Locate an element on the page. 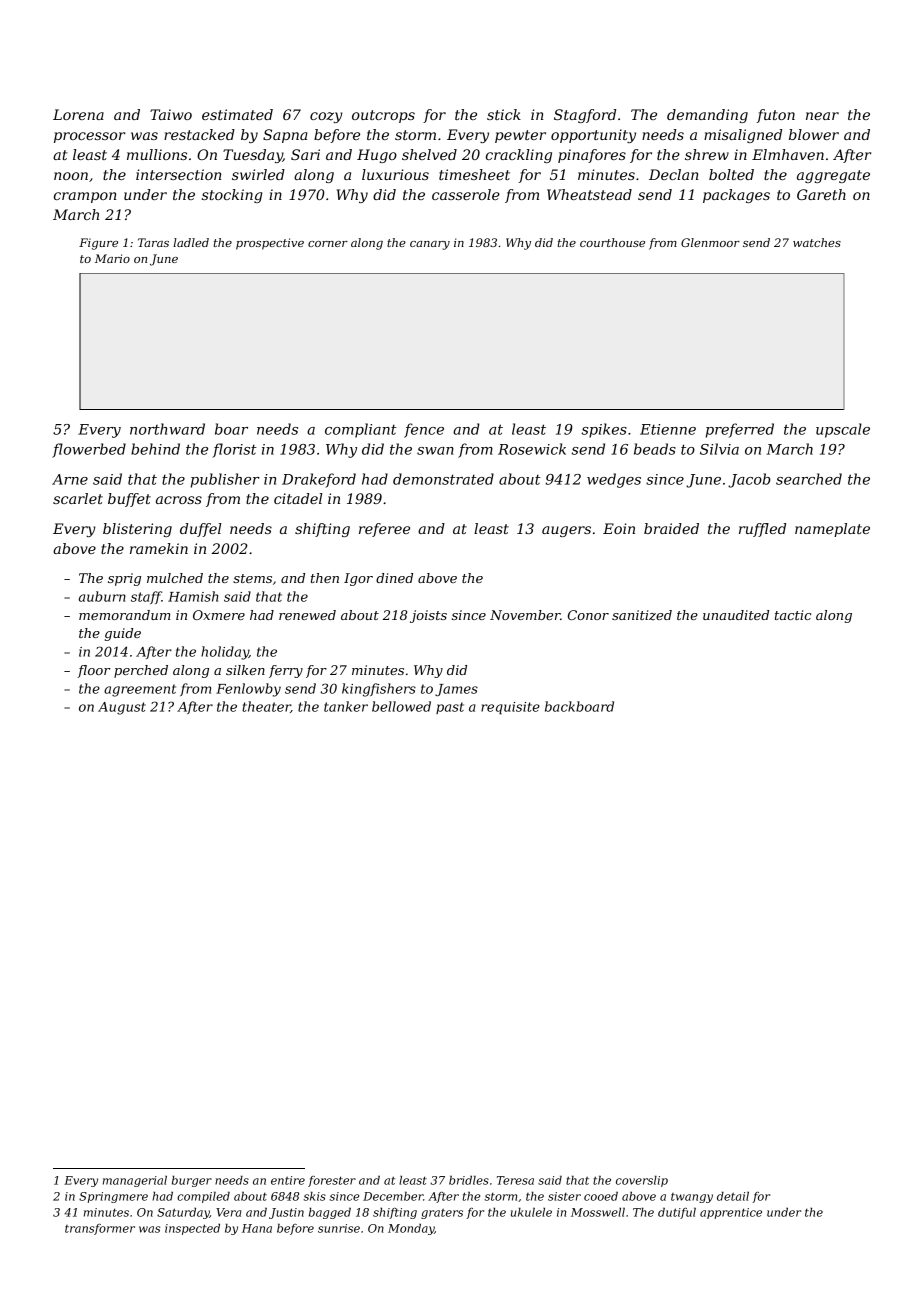  demanding is located at coordinates (707, 116).
